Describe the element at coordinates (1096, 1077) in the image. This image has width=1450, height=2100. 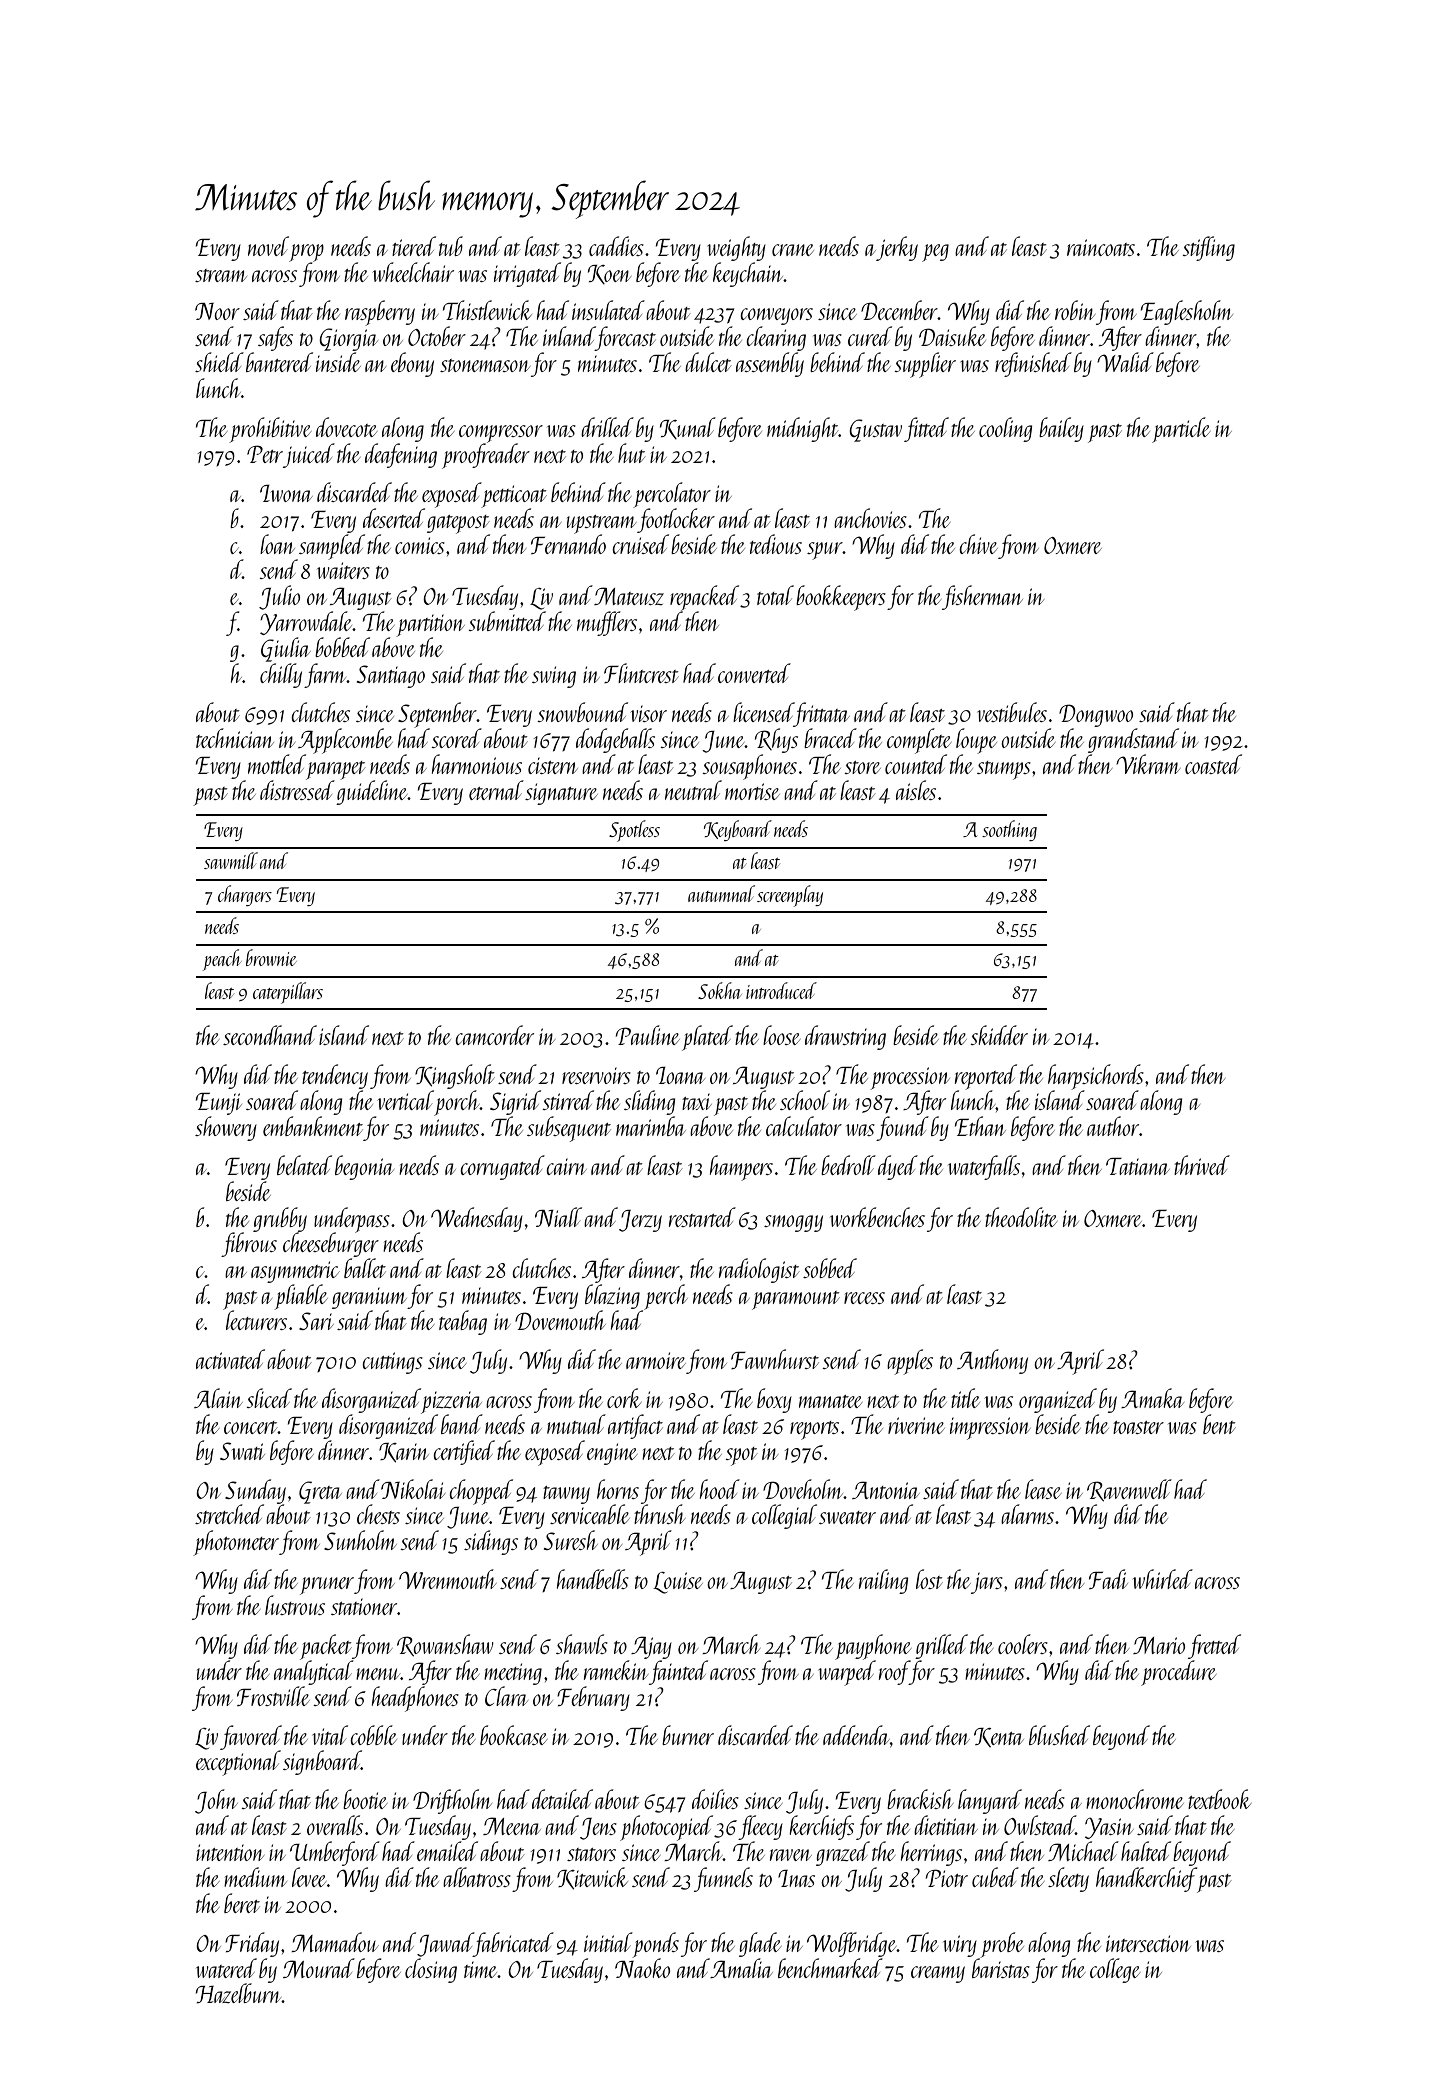
I see `harpsichords` at that location.
